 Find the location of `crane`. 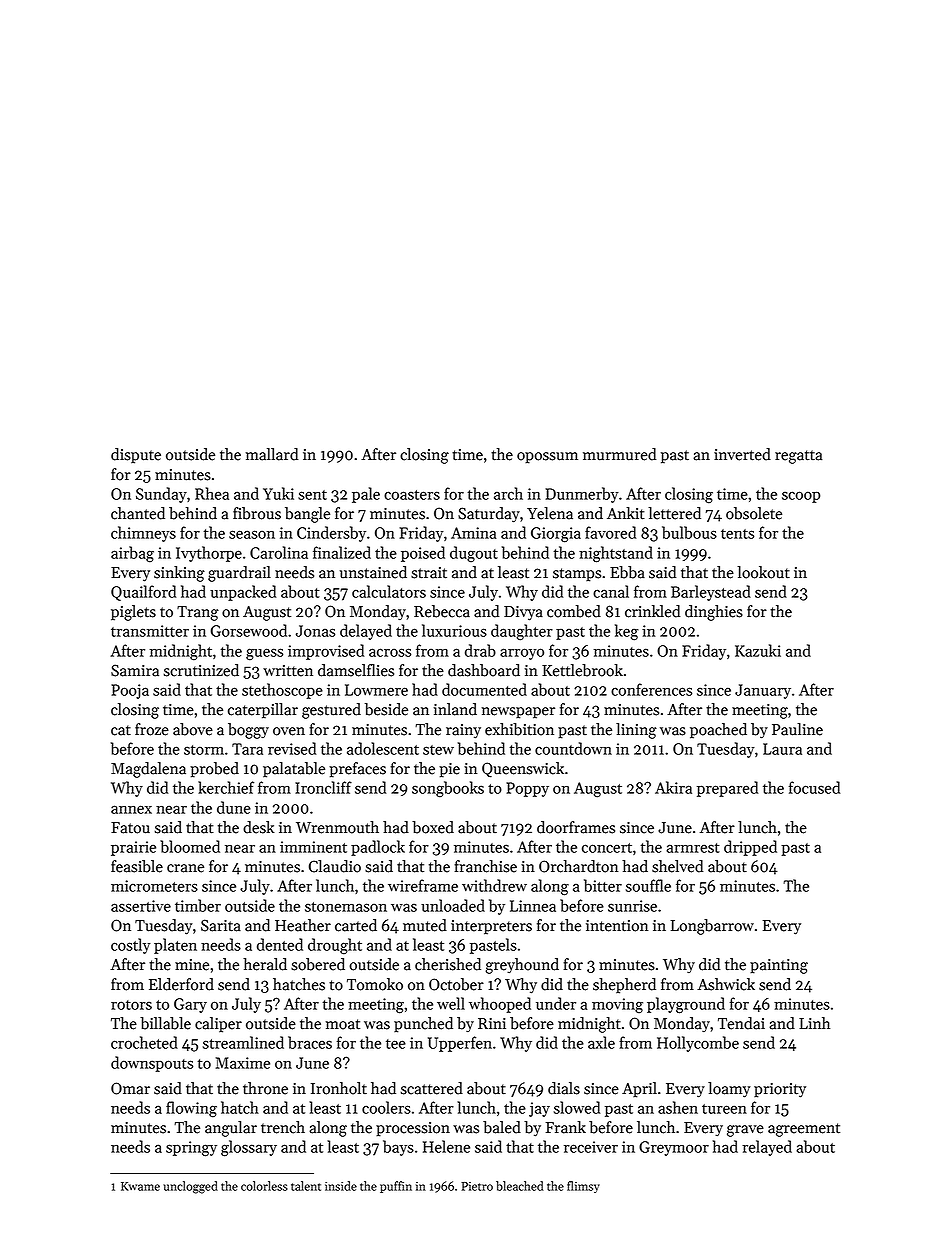

crane is located at coordinates (185, 868).
